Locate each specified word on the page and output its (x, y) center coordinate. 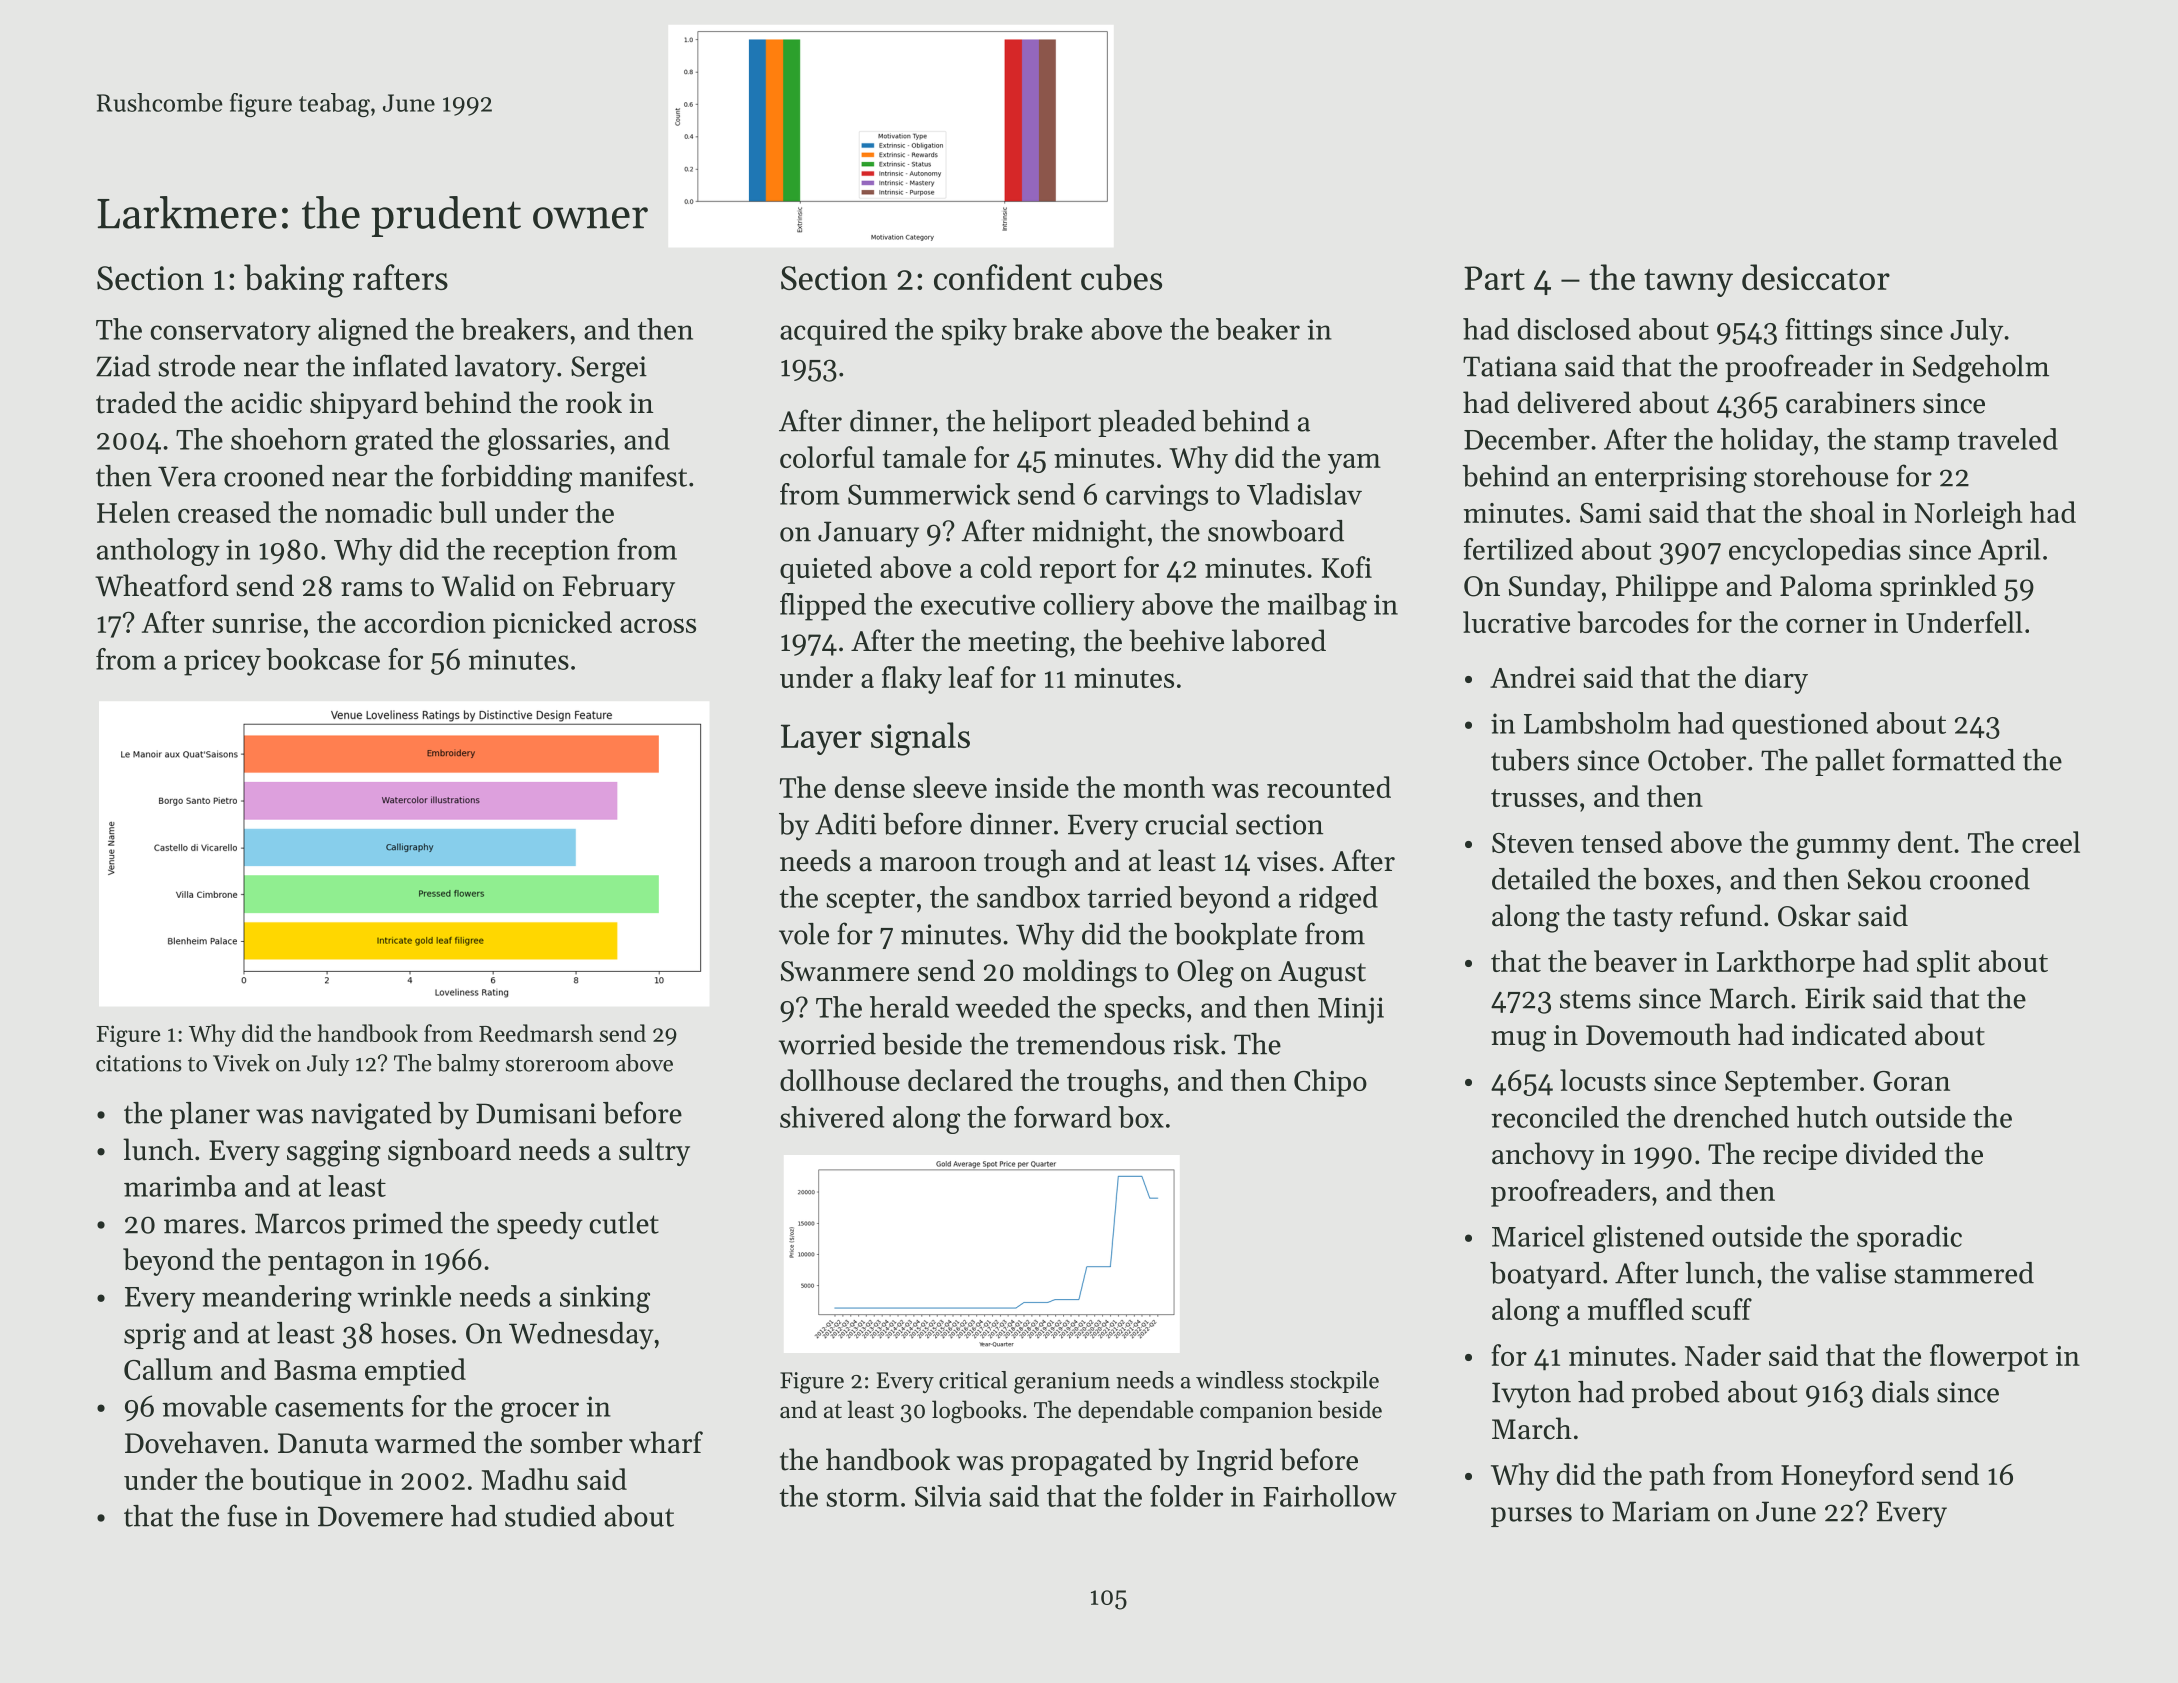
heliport (1042, 423)
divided (1891, 1153)
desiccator (1816, 277)
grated (394, 442)
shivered (832, 1117)
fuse (252, 1515)
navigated (371, 1116)
